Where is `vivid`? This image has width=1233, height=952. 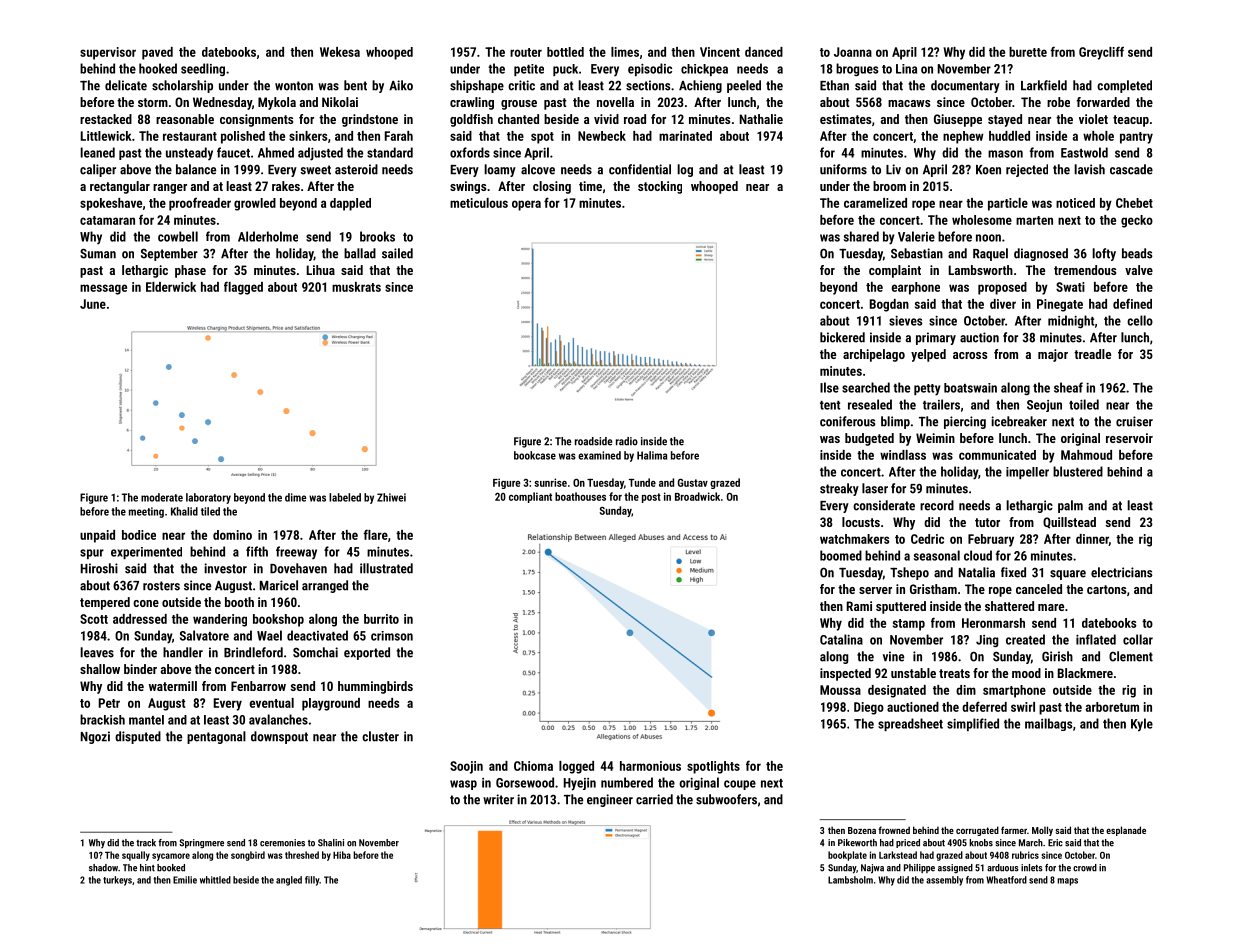
vivid is located at coordinates (606, 119).
